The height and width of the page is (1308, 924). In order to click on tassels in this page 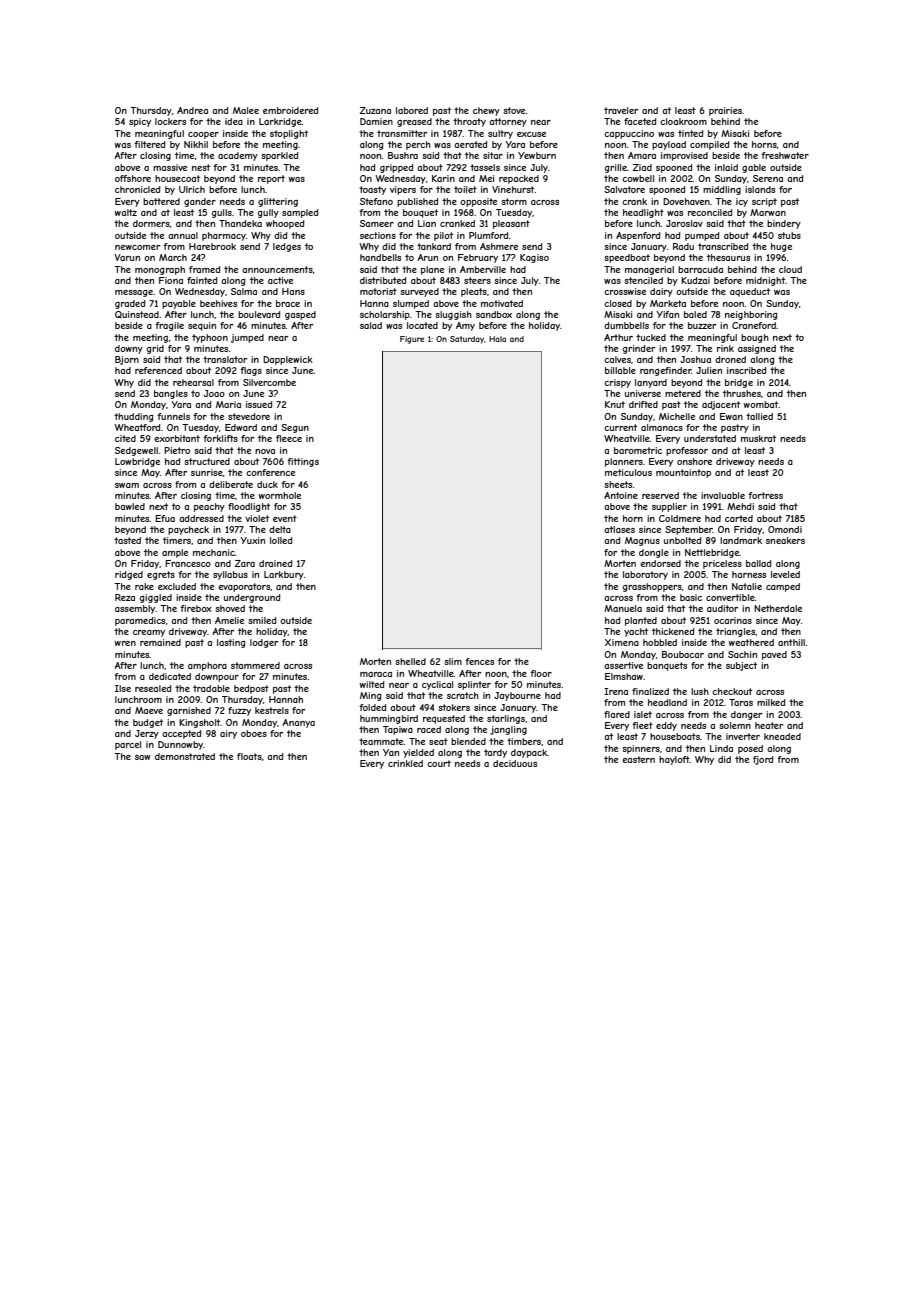, I will do `click(485, 167)`.
